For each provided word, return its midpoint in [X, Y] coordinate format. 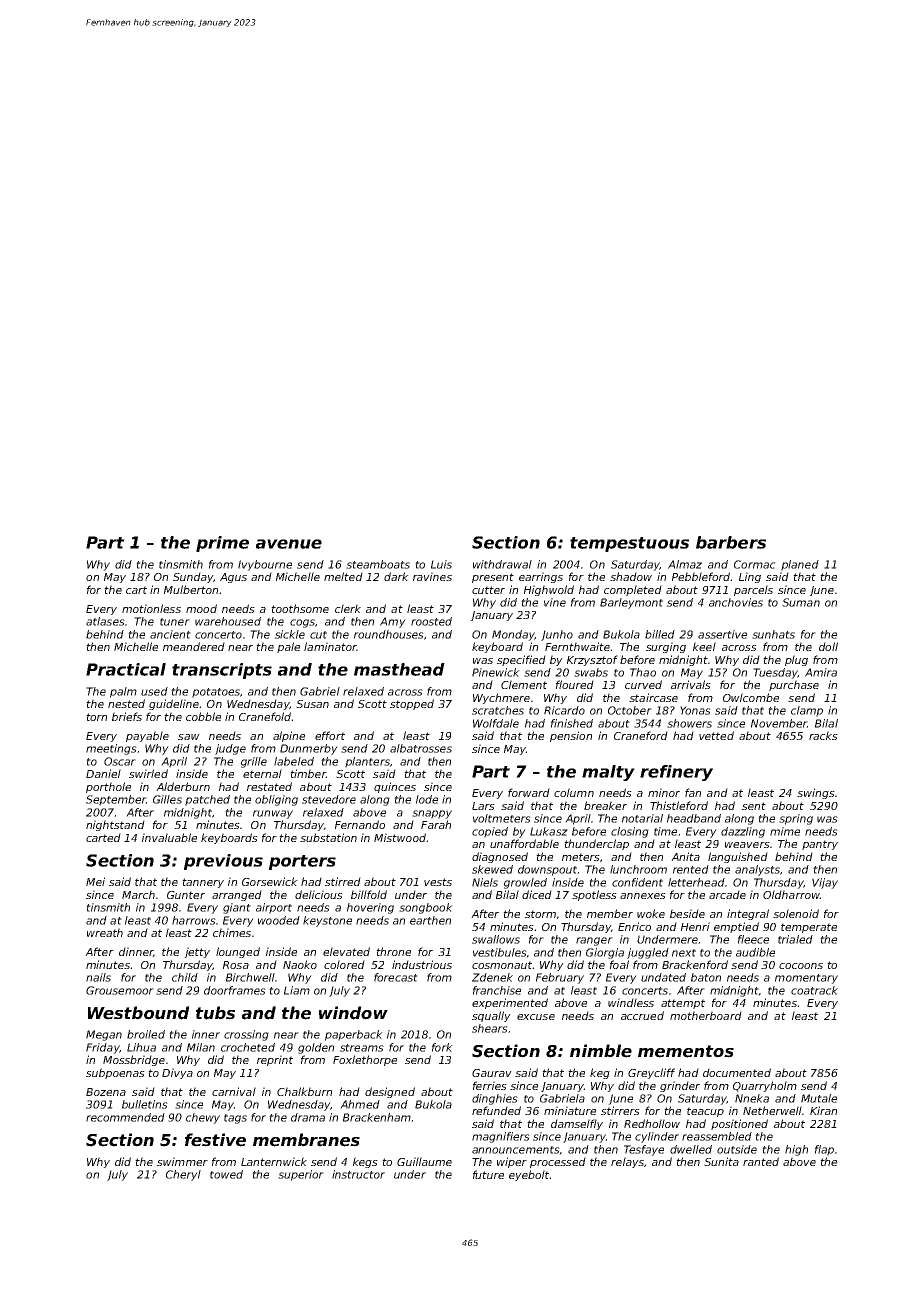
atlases [105, 621]
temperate [809, 928]
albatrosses [421, 748]
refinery [676, 773]
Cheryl [183, 1175]
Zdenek [492, 977]
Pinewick [496, 672]
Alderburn [183, 786]
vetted [716, 735]
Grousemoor [120, 990]
